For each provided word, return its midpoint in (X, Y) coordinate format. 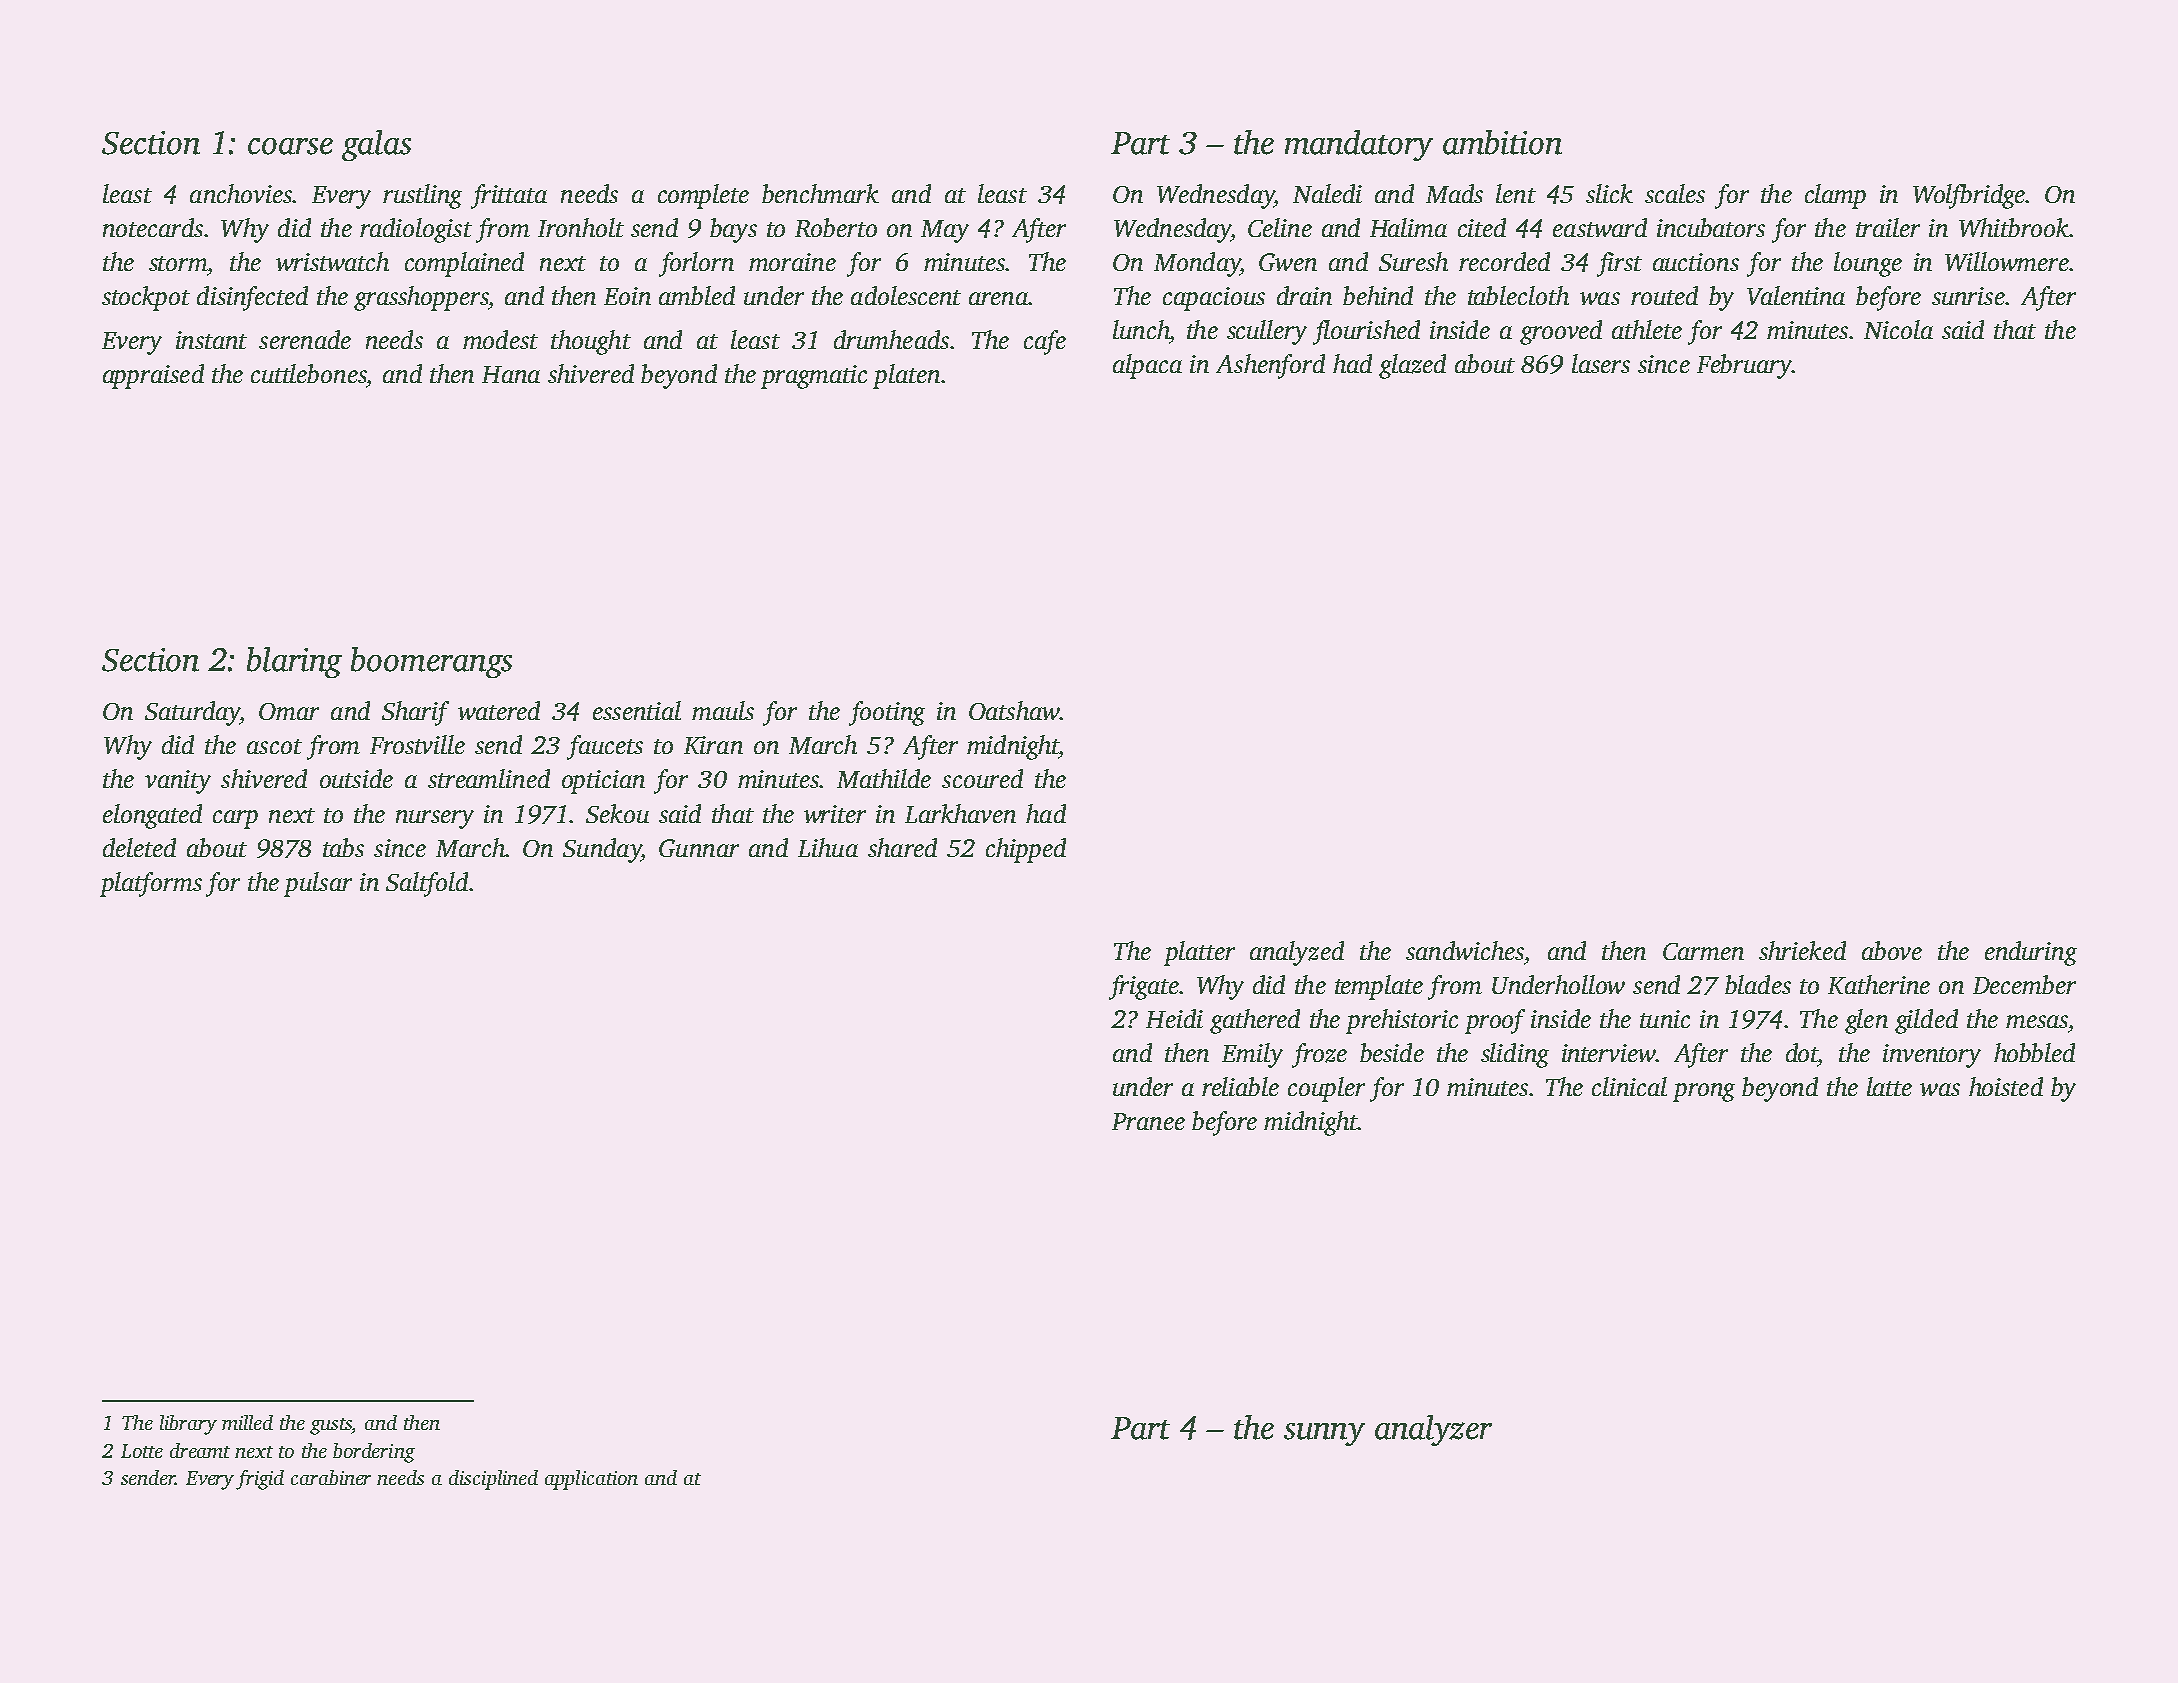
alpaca (1147, 366)
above (1892, 950)
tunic (1665, 1019)
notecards (153, 227)
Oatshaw (1014, 710)
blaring (294, 662)
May (945, 231)
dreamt (200, 1450)
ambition (1502, 142)
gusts (331, 1426)
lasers (1601, 363)
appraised (153, 376)
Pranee (1148, 1121)
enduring (2031, 953)
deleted (139, 847)
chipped (1026, 850)
